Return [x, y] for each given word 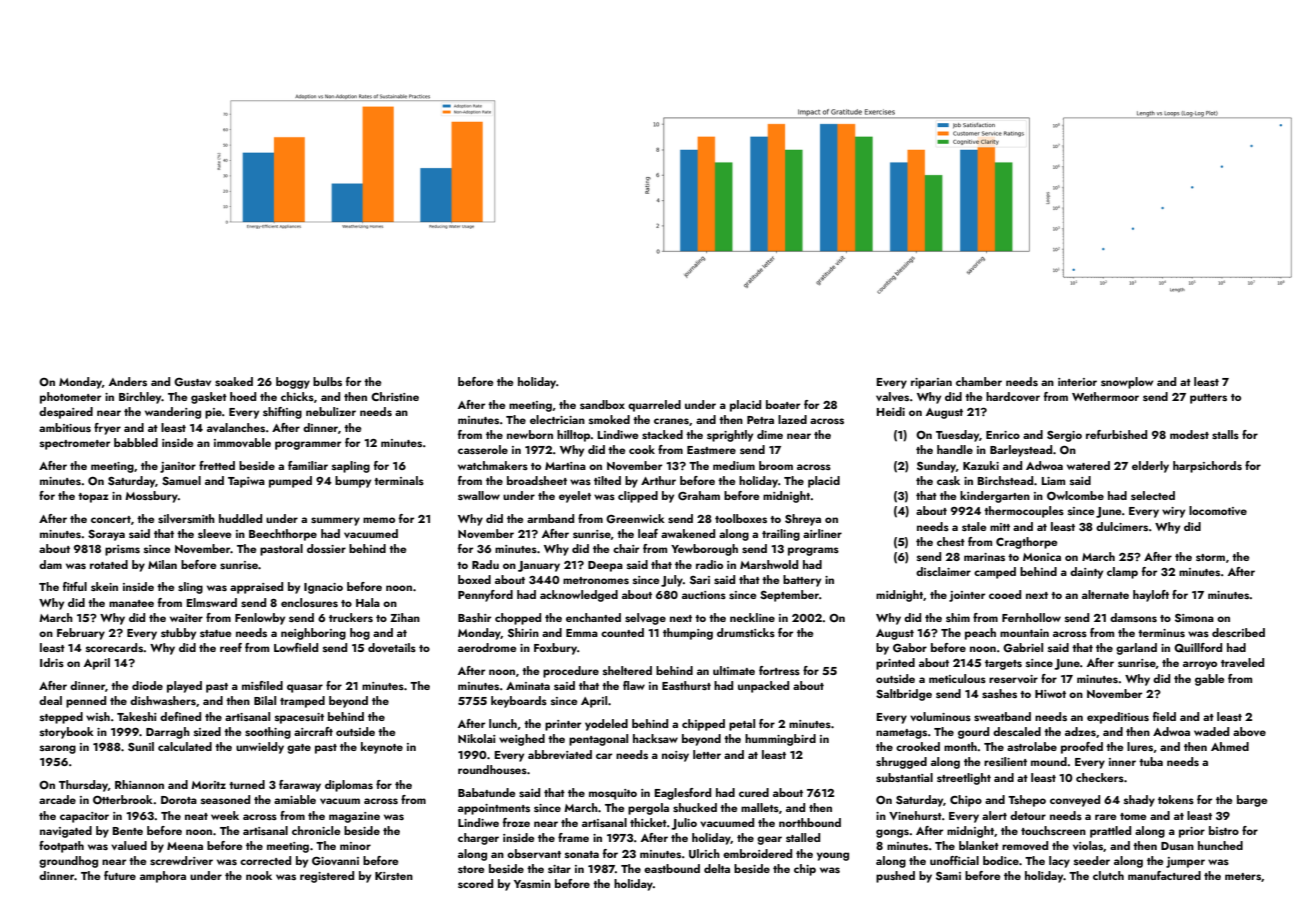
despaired [66, 413]
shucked [695, 807]
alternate [1105, 594]
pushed [895, 877]
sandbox [602, 404]
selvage [645, 619]
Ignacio [323, 588]
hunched [1220, 845]
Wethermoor [1105, 396]
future [120, 875]
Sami [948, 876]
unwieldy [260, 748]
